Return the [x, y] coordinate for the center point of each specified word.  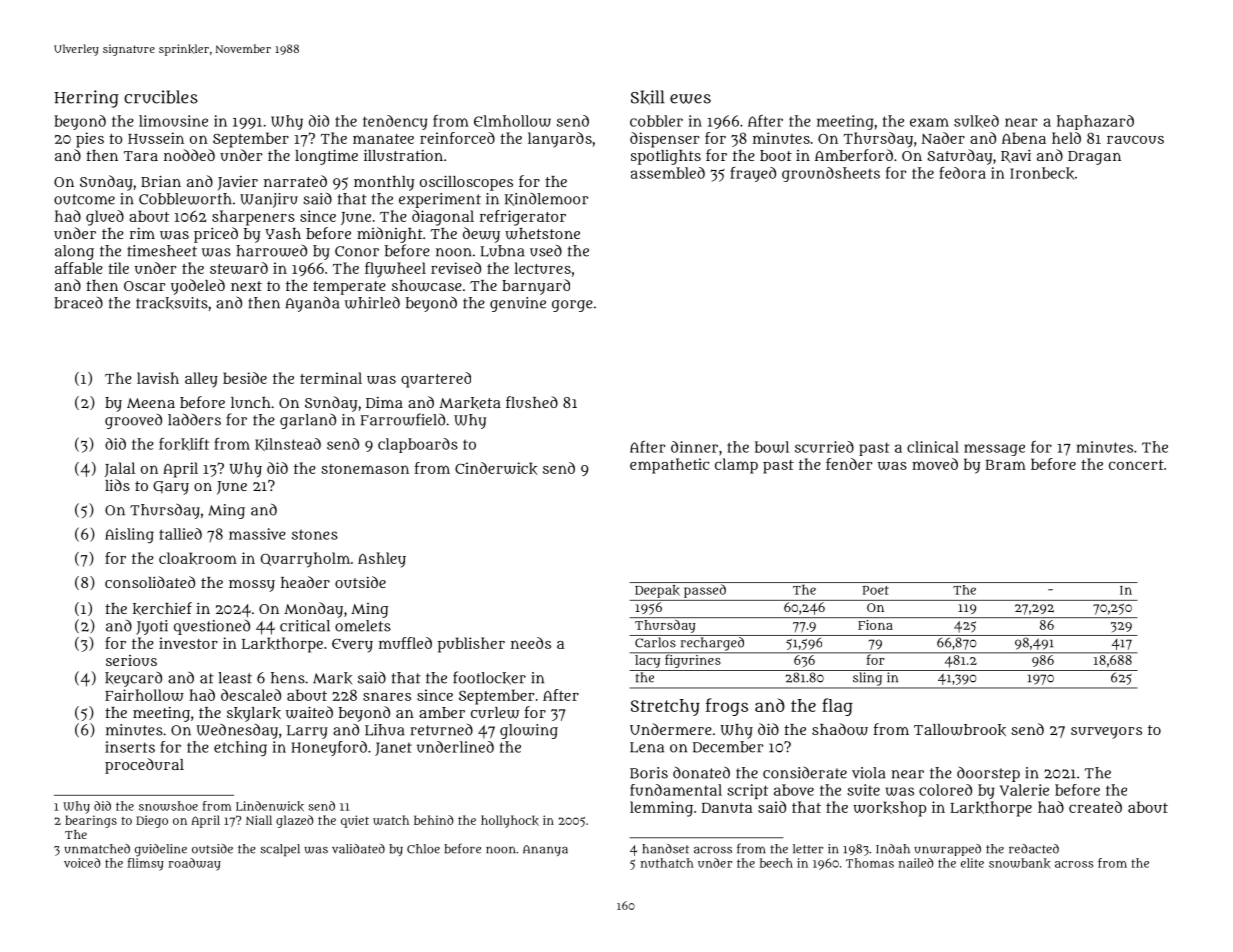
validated [358, 849]
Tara [140, 156]
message [994, 450]
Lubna [502, 251]
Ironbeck [1042, 173]
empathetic [669, 466]
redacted [1034, 849]
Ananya [545, 850]
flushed [532, 402]
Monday [313, 610]
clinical [933, 447]
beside [245, 378]
